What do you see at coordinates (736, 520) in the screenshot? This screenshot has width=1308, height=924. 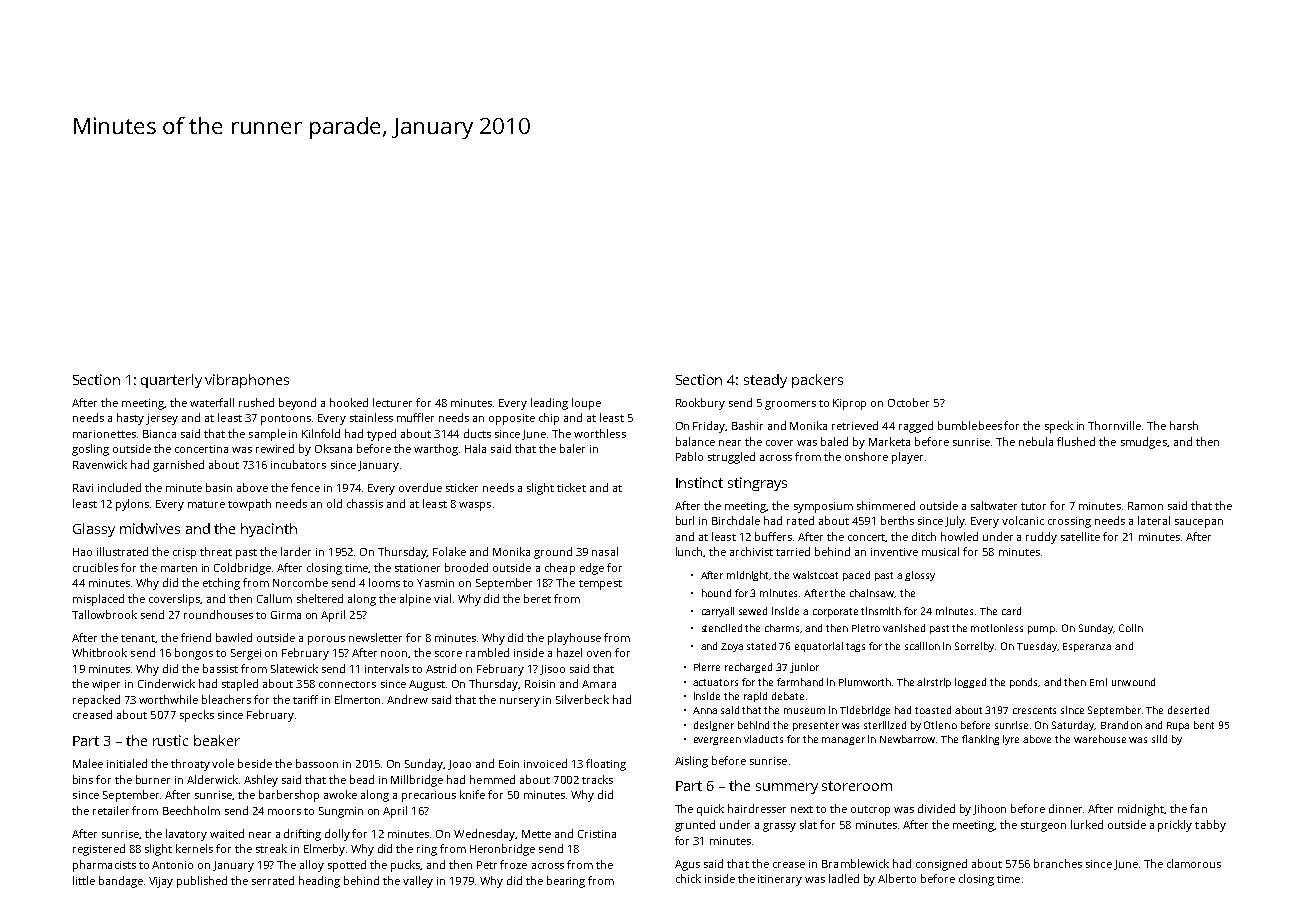 I see `Birchdale` at bounding box center [736, 520].
